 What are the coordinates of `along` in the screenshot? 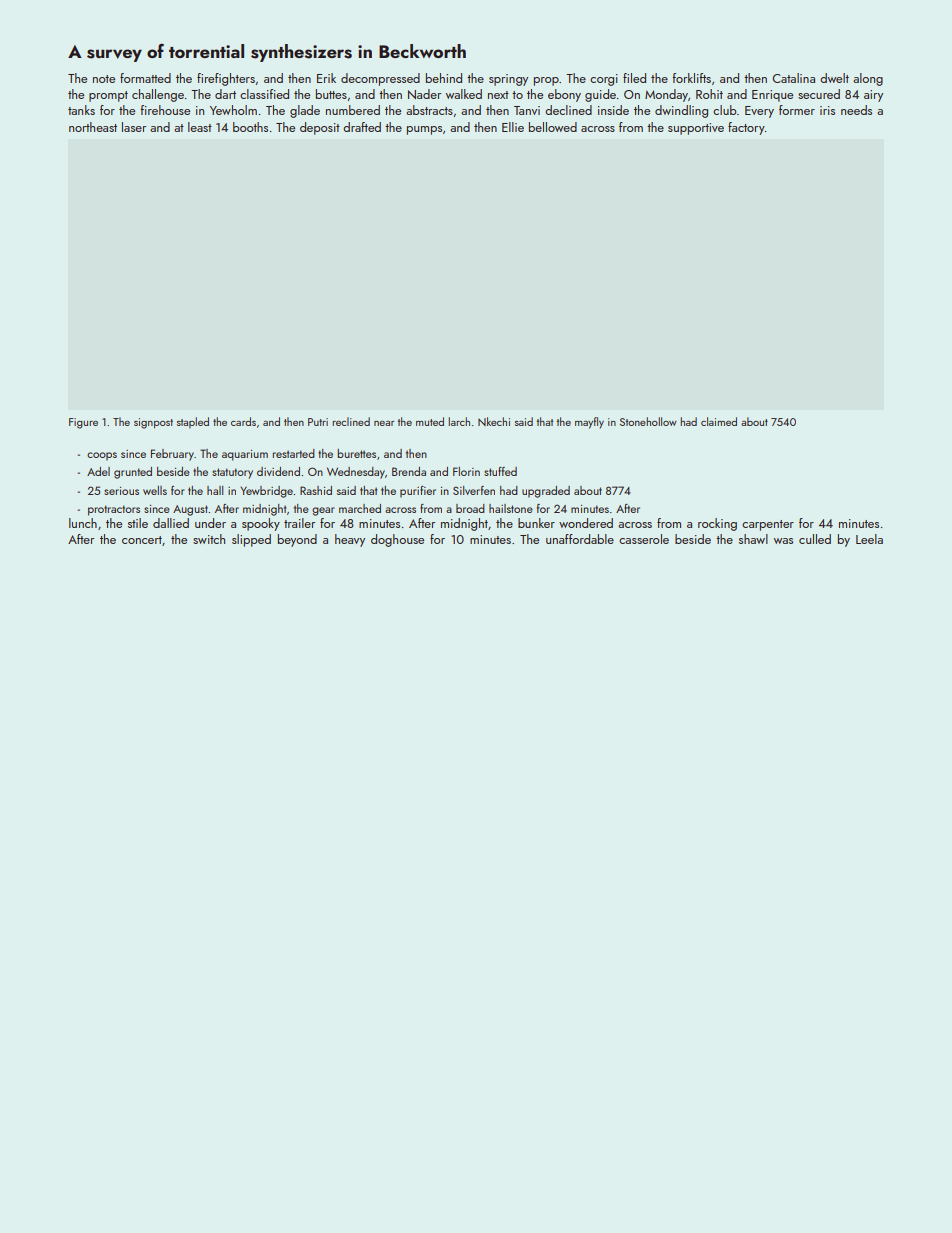 It's located at (868, 79).
